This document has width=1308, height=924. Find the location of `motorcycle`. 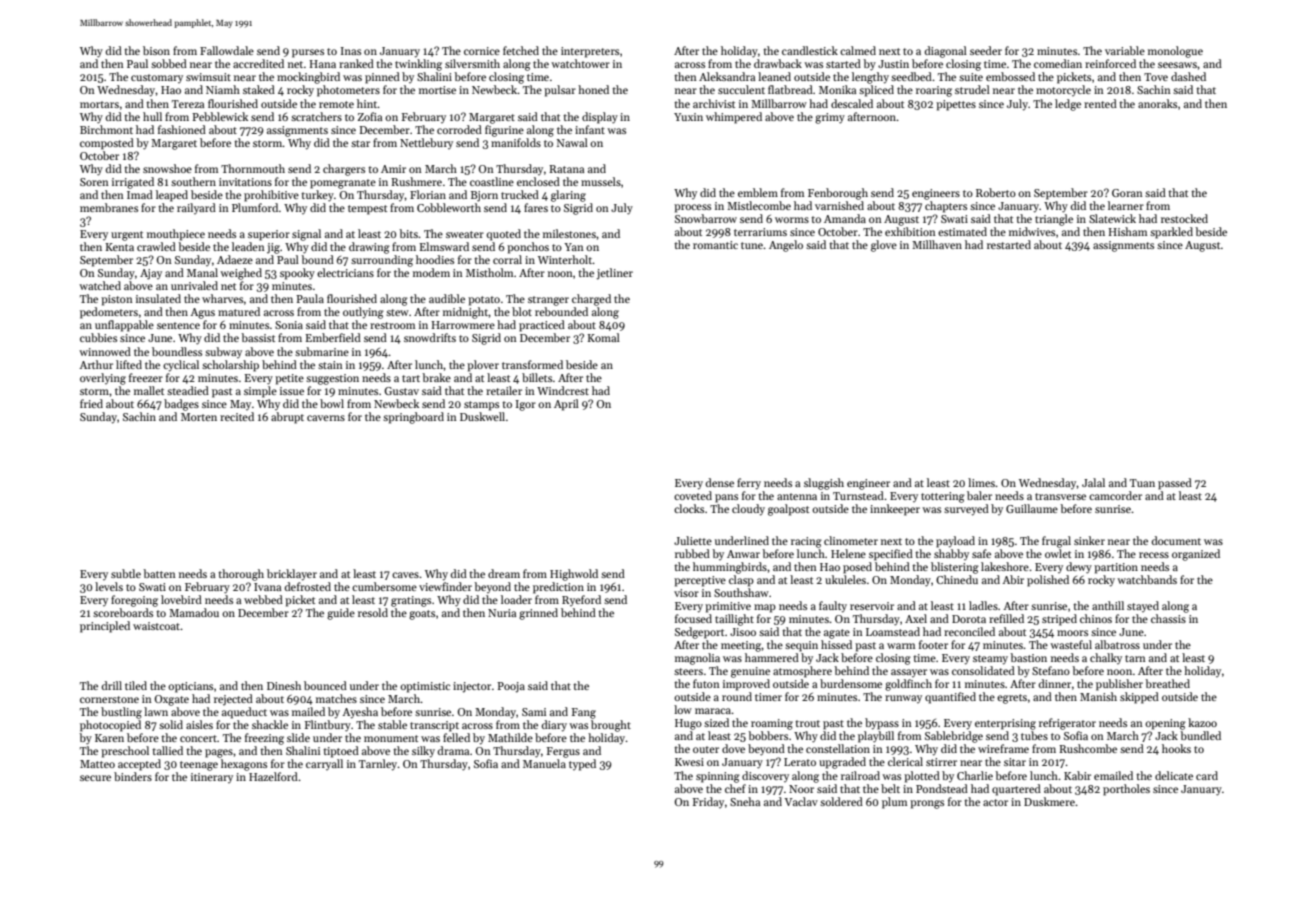

motorcycle is located at coordinates (1063, 90).
